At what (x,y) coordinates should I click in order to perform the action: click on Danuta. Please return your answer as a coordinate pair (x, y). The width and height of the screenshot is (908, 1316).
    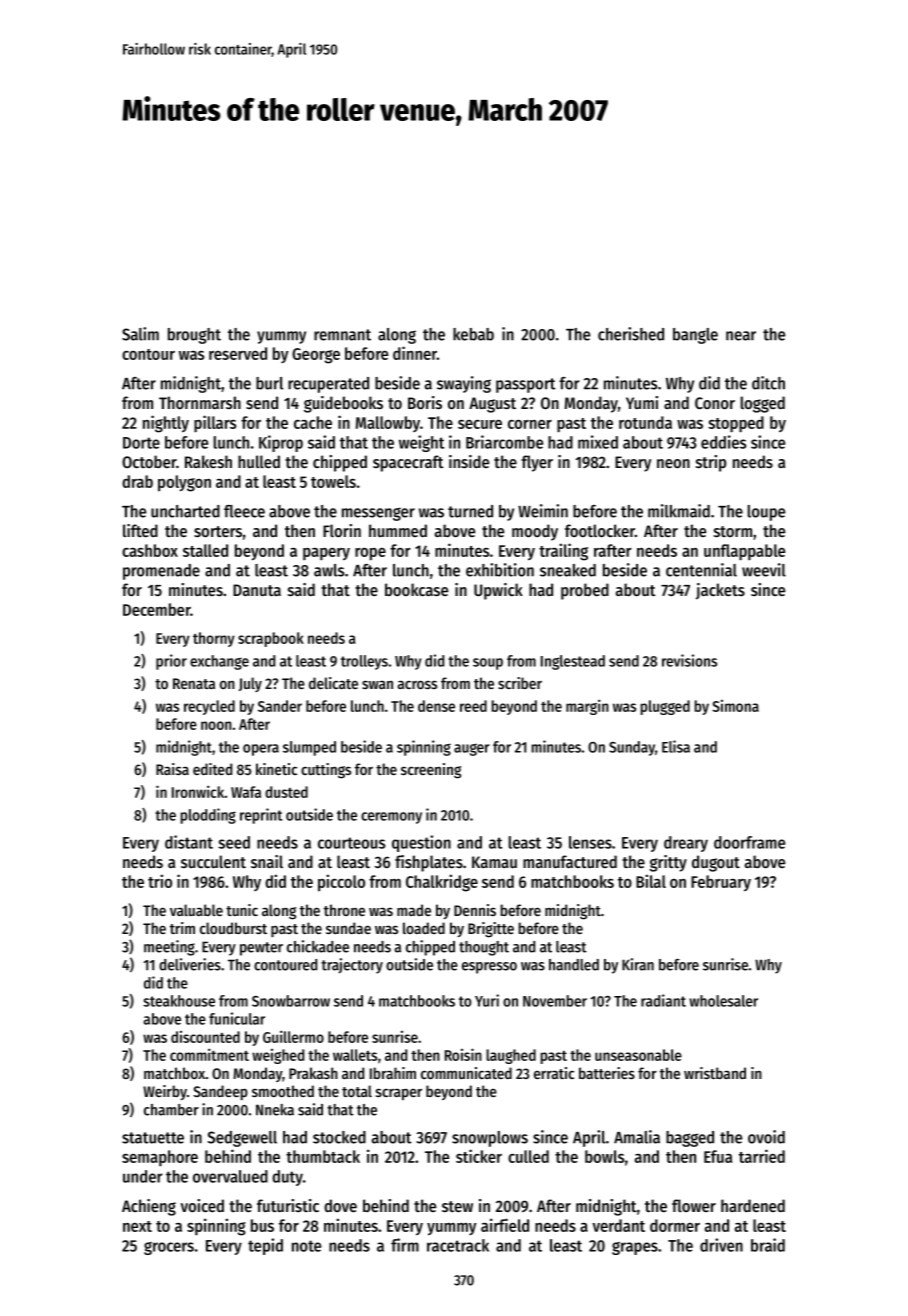
    Looking at the image, I should click on (257, 590).
